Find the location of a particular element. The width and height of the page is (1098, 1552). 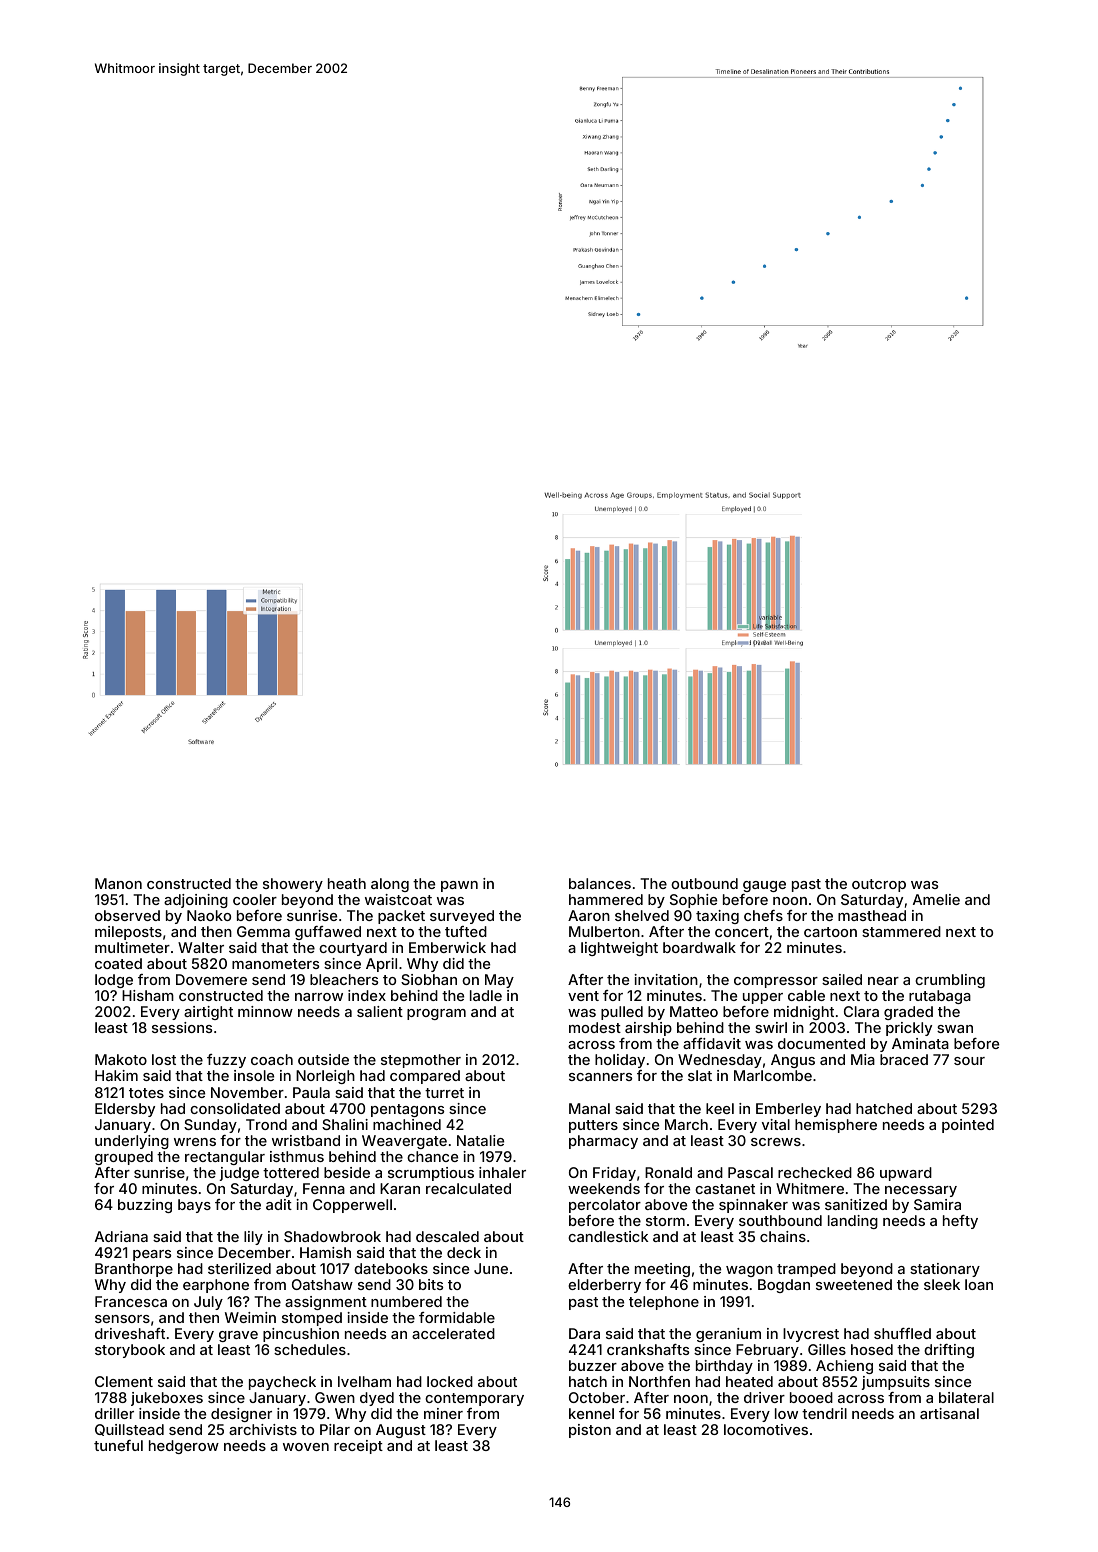

receipt is located at coordinates (358, 1447).
